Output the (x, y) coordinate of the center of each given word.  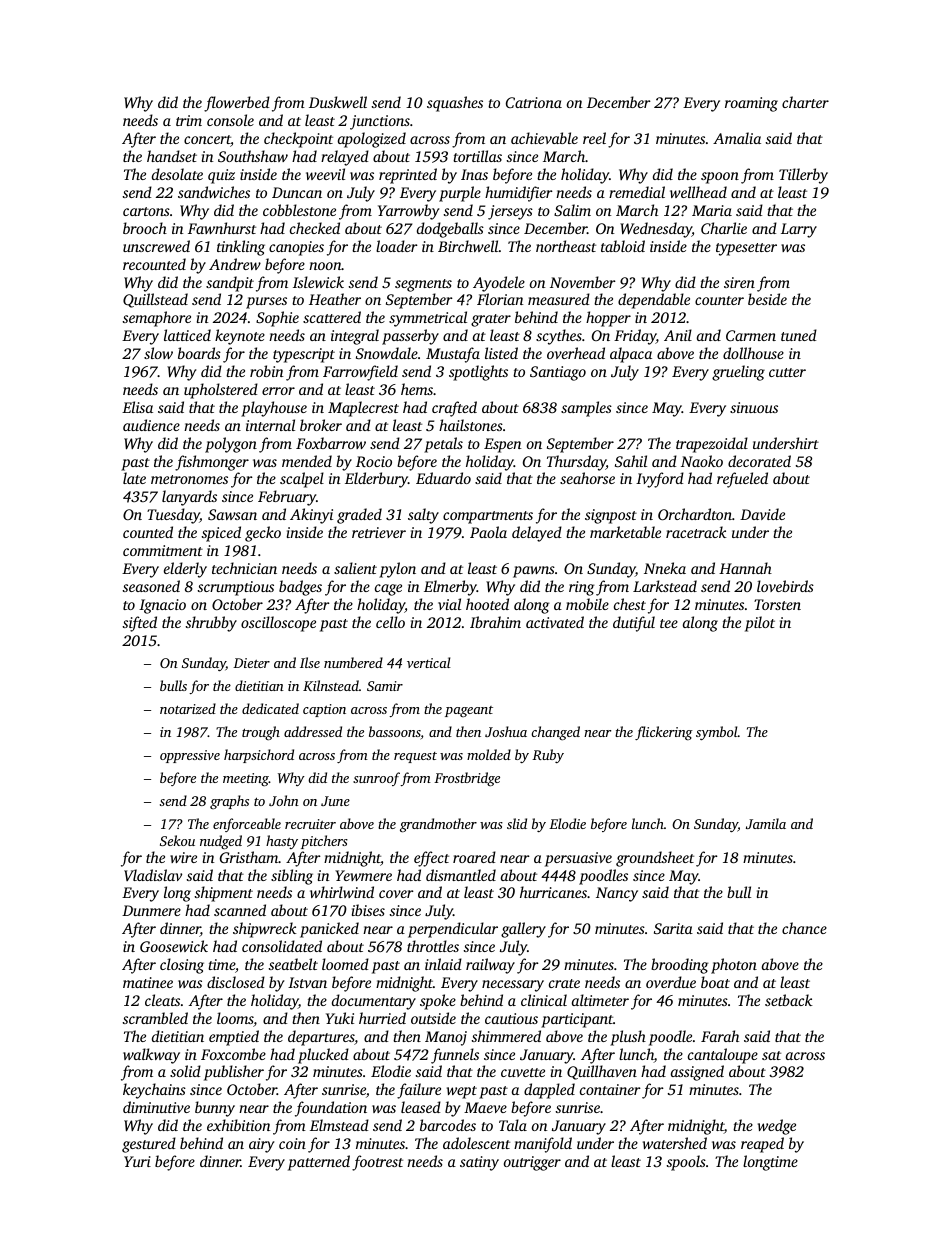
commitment (163, 550)
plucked (323, 1056)
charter (805, 102)
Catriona (534, 102)
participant (577, 1020)
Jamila (766, 823)
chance (804, 928)
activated (555, 622)
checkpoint (298, 140)
